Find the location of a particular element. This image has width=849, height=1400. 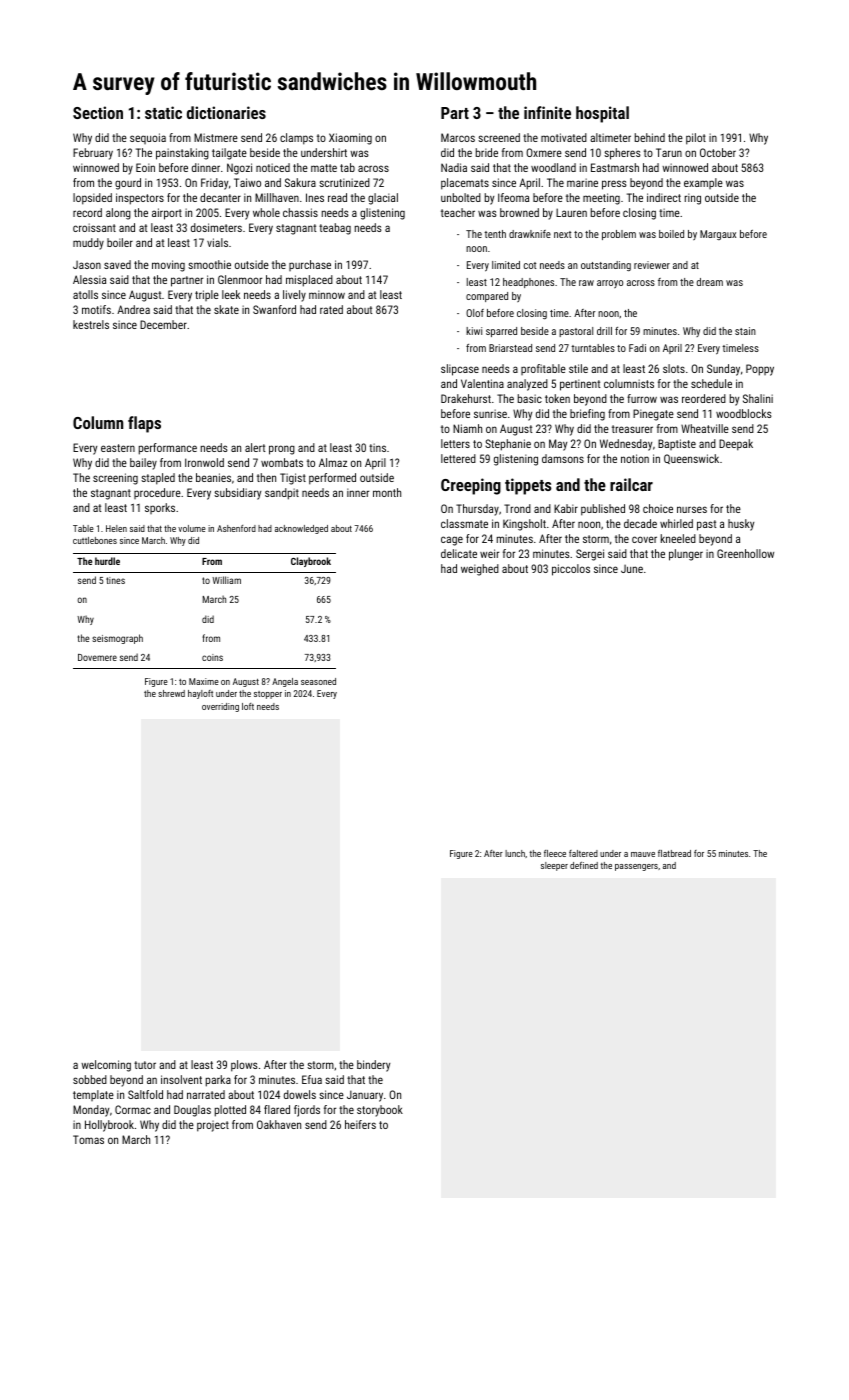

plows is located at coordinates (244, 1066).
